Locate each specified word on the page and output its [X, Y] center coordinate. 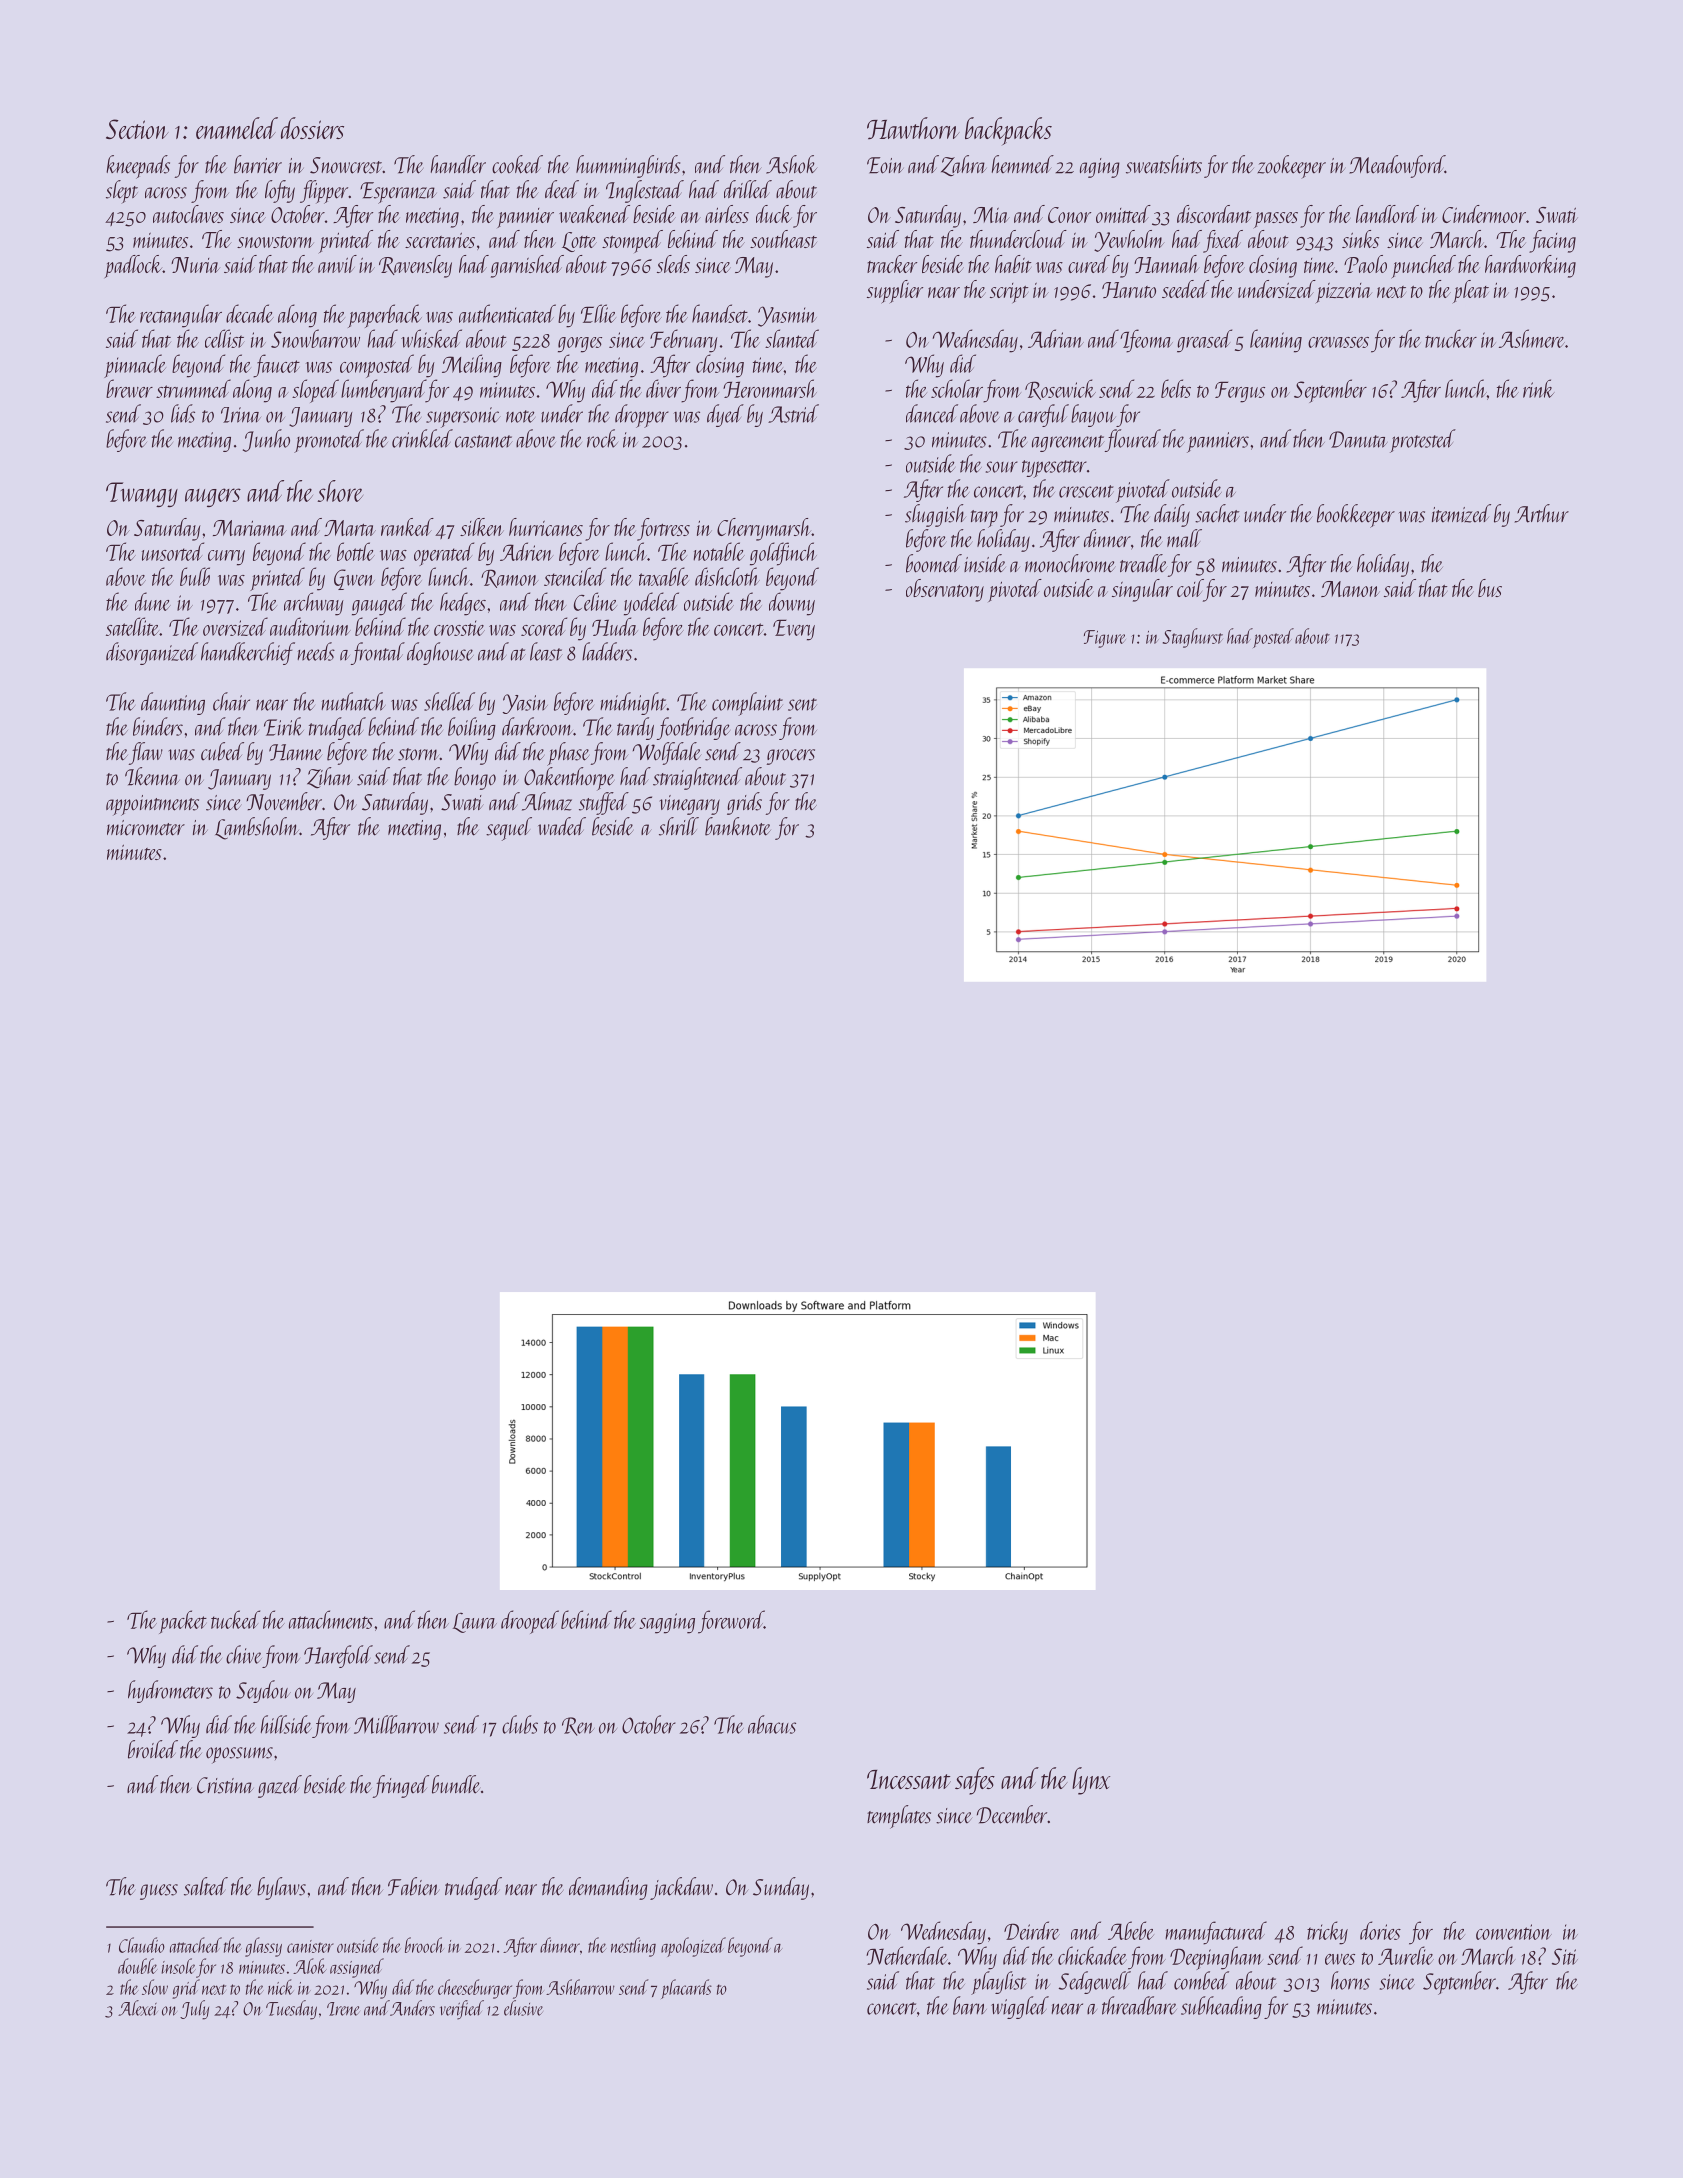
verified [462, 2010]
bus [1490, 588]
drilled [748, 189]
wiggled [1020, 2007]
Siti [1565, 1956]
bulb [195, 576]
